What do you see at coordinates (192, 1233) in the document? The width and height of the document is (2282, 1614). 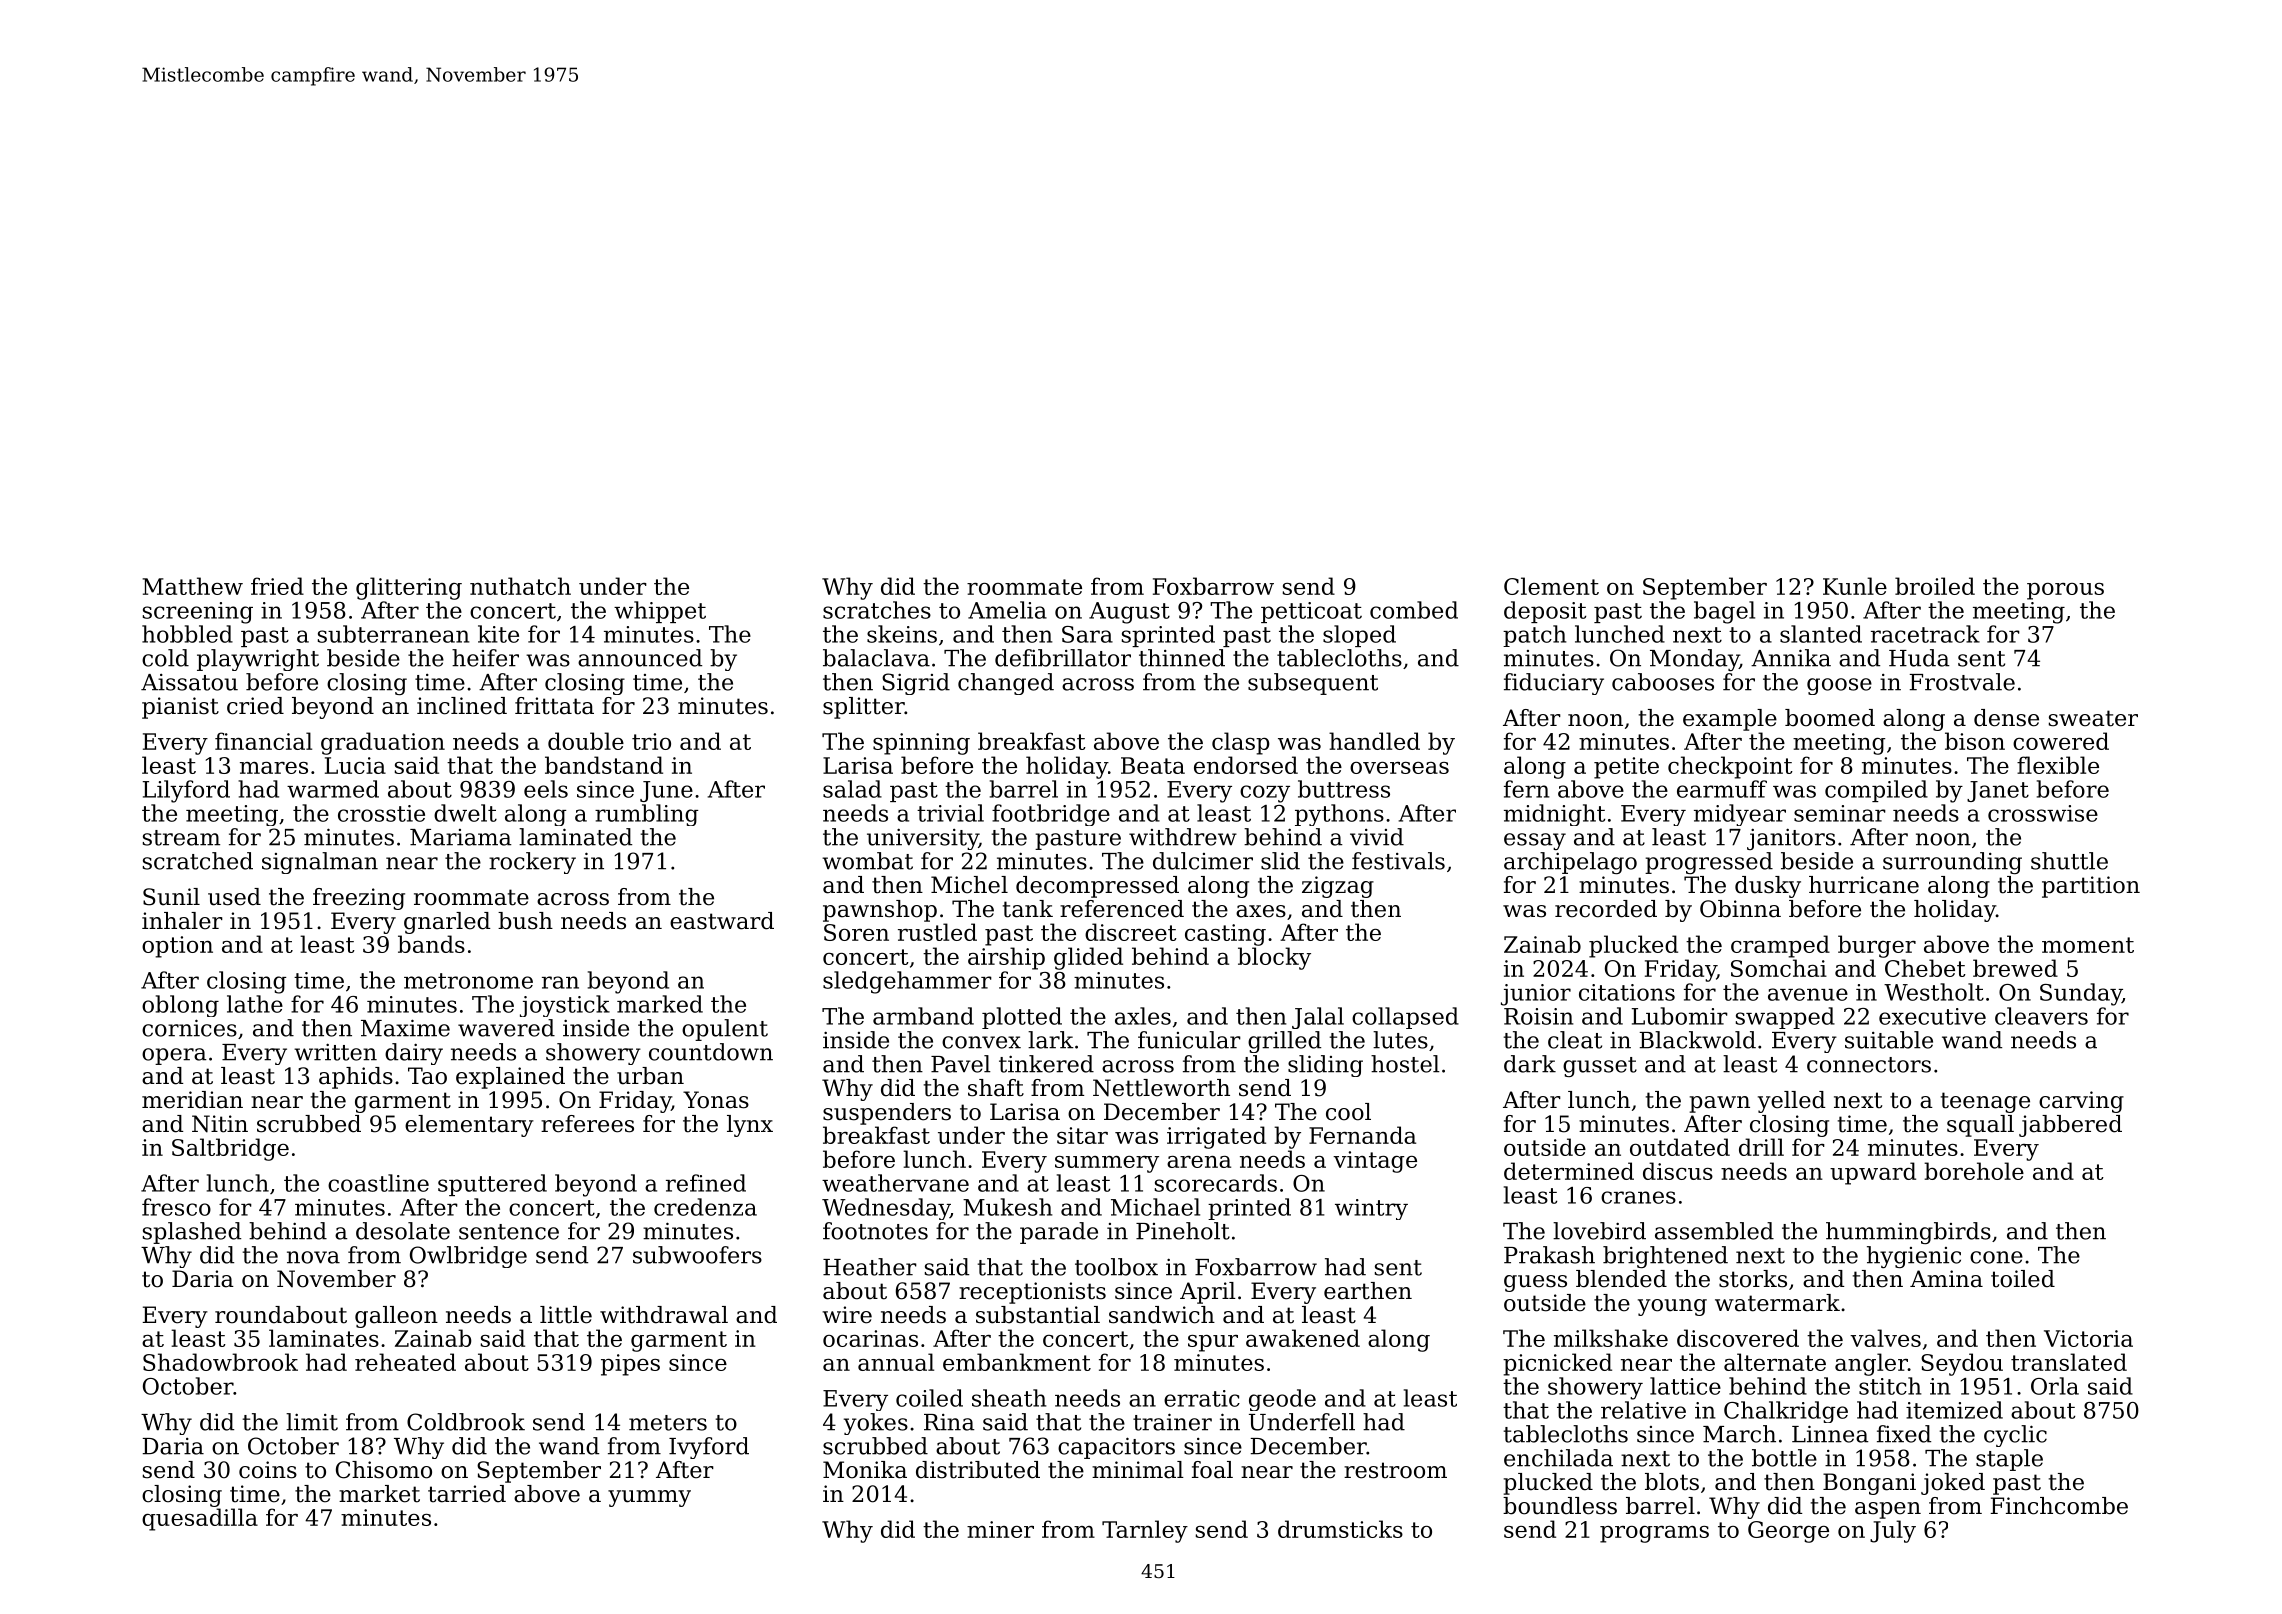 I see `splashed` at bounding box center [192, 1233].
